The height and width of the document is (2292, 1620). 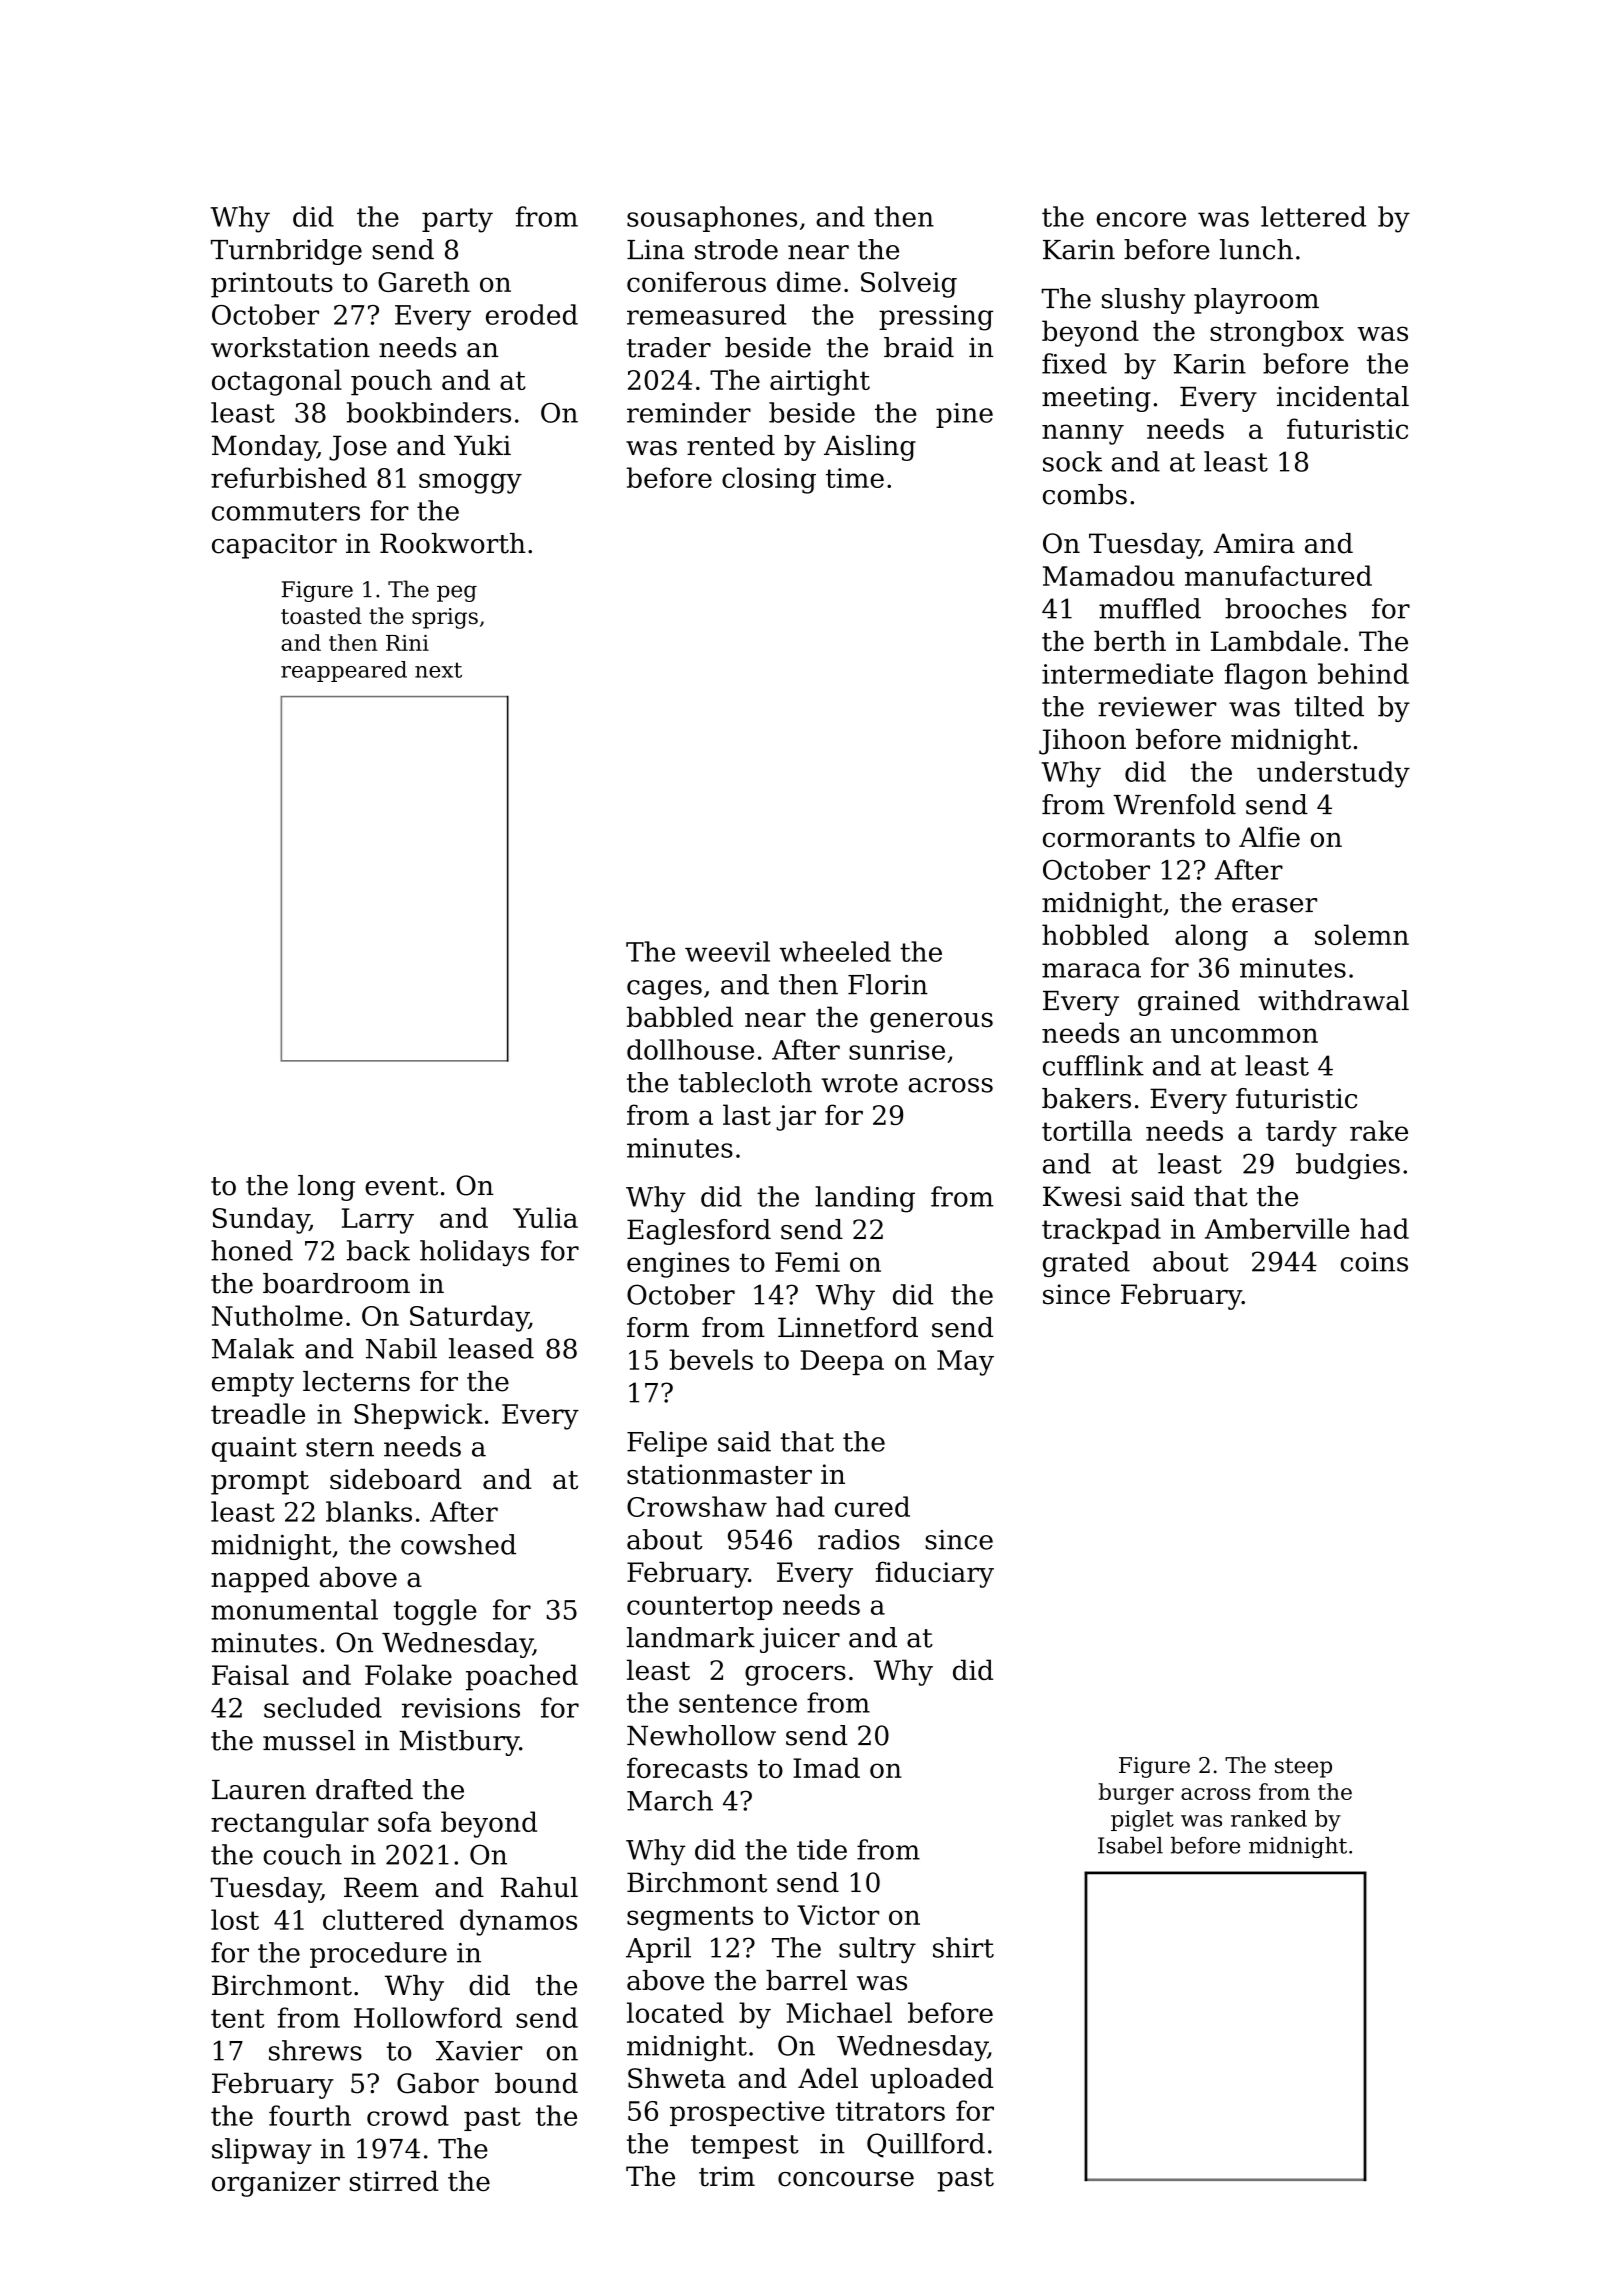 I want to click on encore, so click(x=1141, y=219).
